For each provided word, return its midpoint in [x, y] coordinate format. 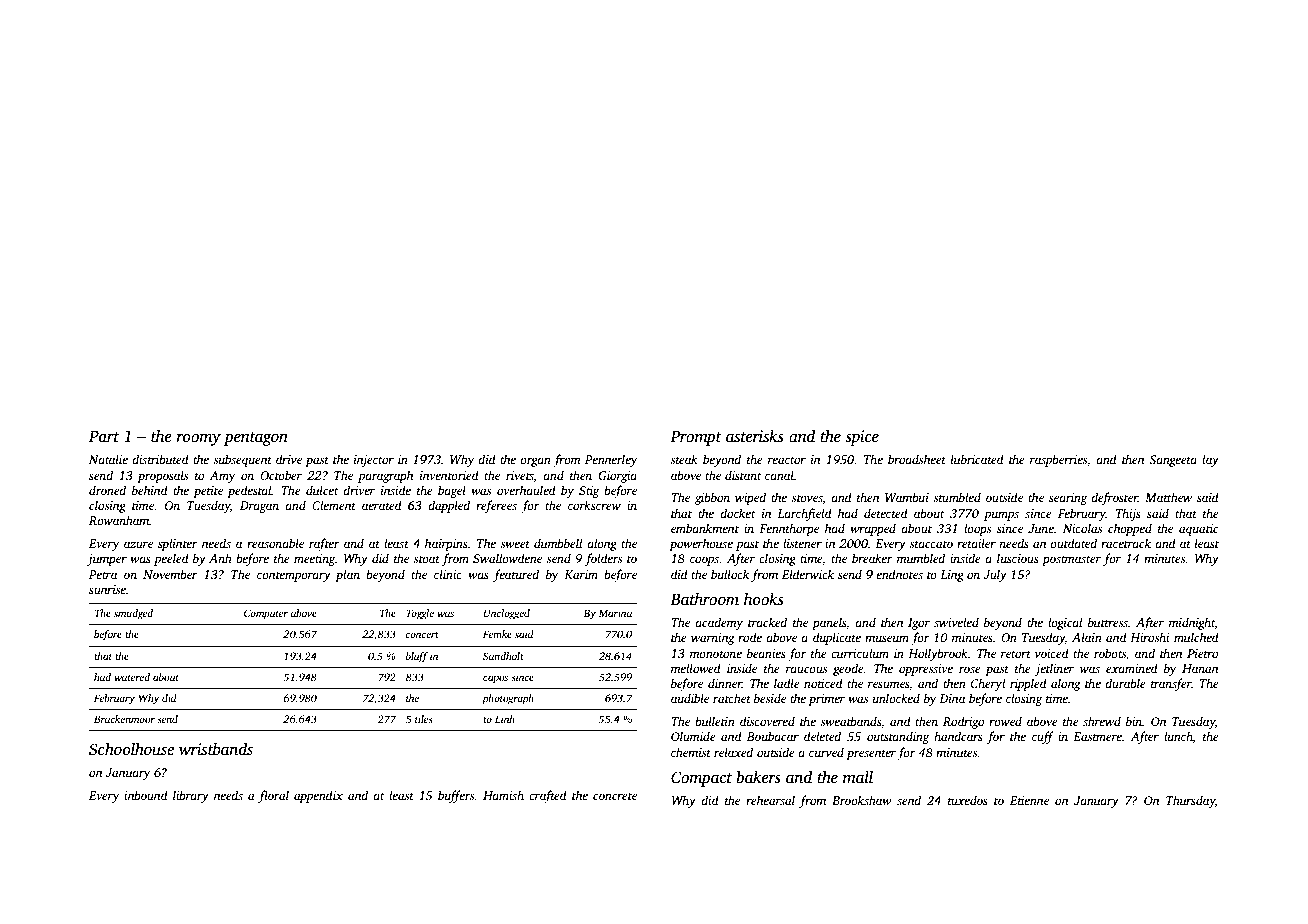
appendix [318, 796]
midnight [1192, 623]
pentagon [256, 439]
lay [1210, 460]
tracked [767, 622]
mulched [1196, 637]
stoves [807, 498]
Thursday [1190, 801]
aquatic [1198, 530]
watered [132, 677]
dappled [449, 506]
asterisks [755, 436]
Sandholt [503, 656]
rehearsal [770, 800]
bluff [417, 657]
